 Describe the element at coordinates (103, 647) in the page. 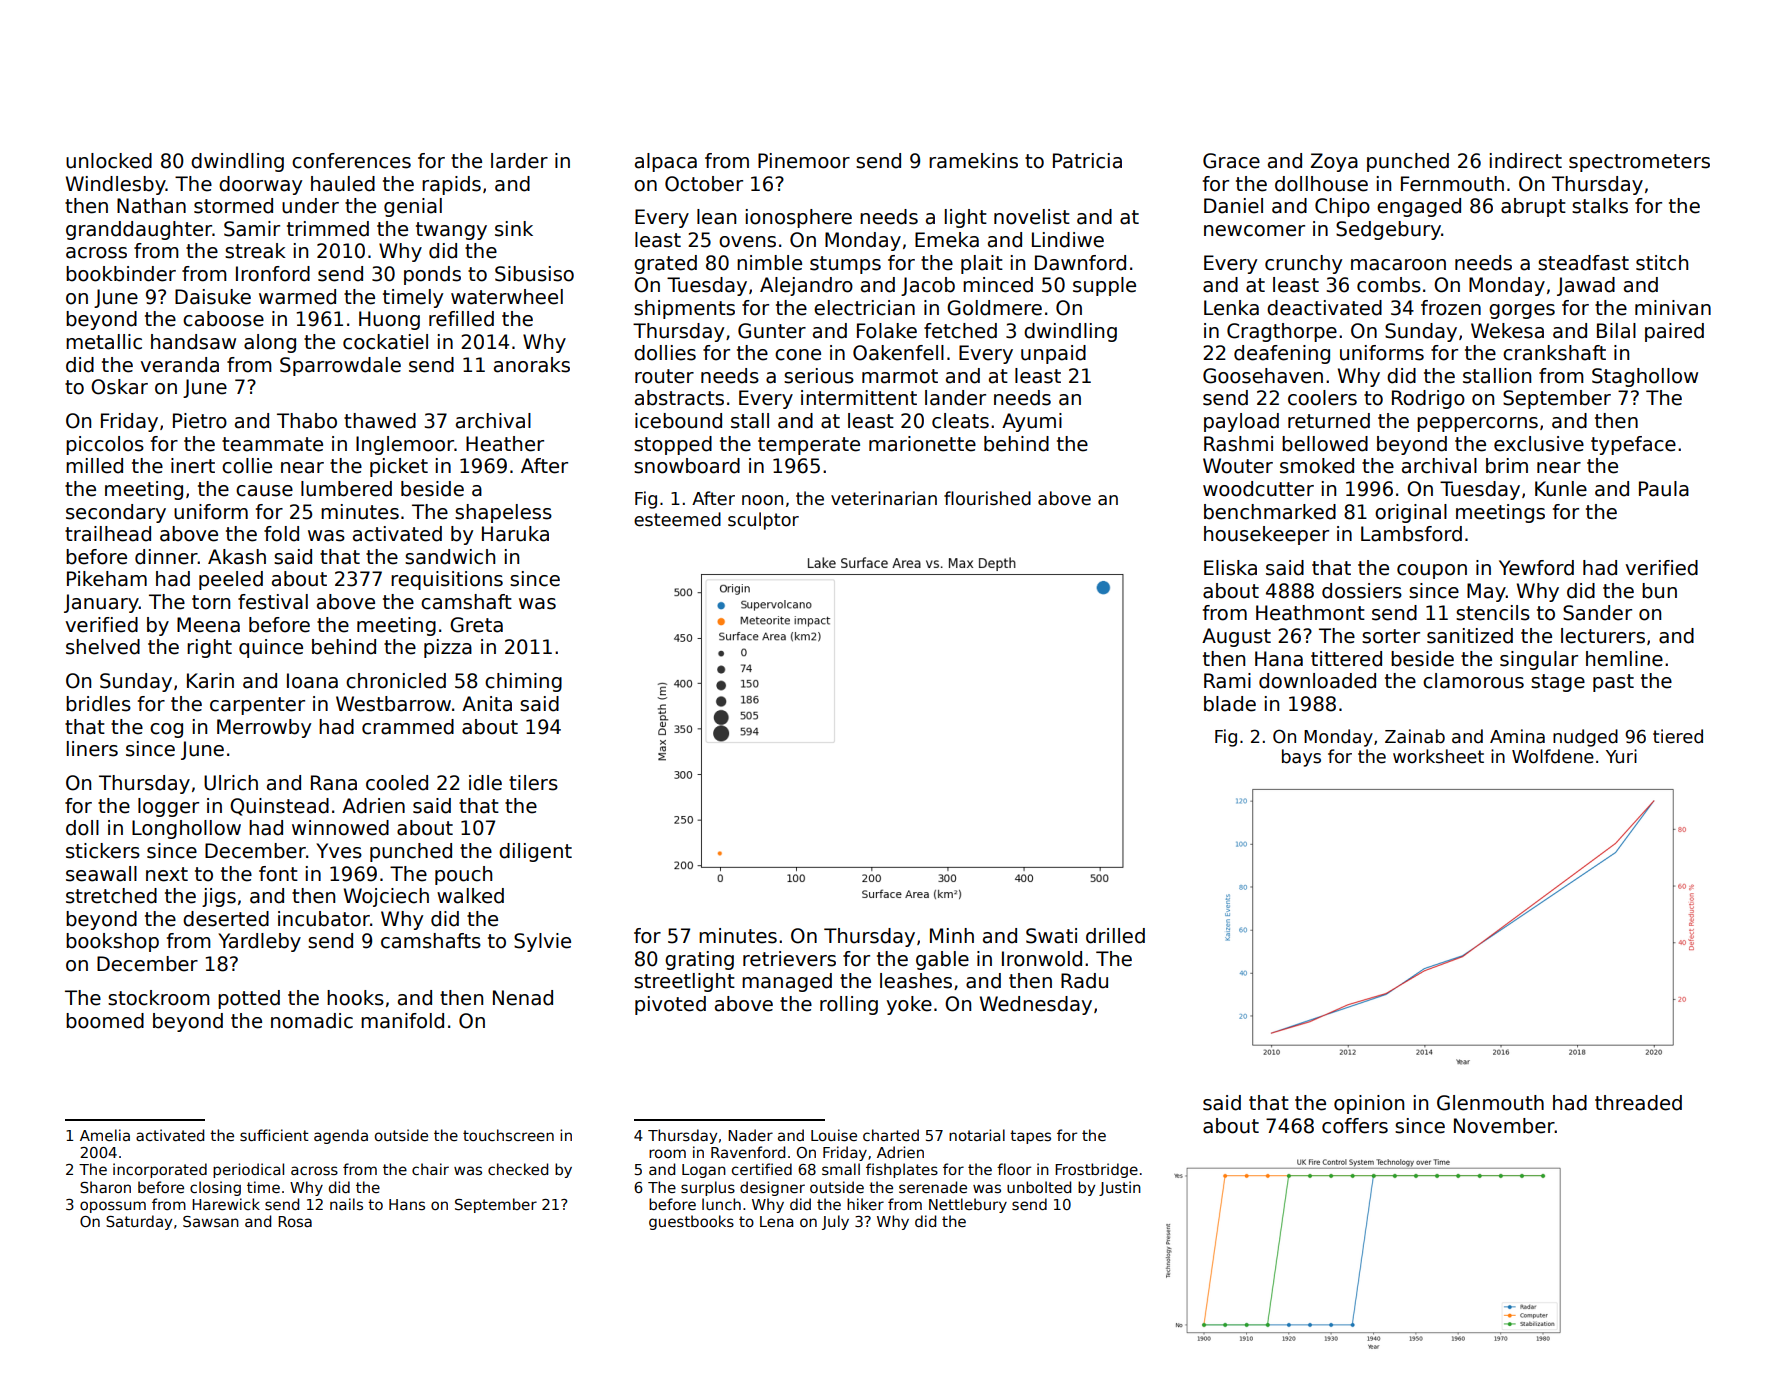

I see `shelved` at that location.
